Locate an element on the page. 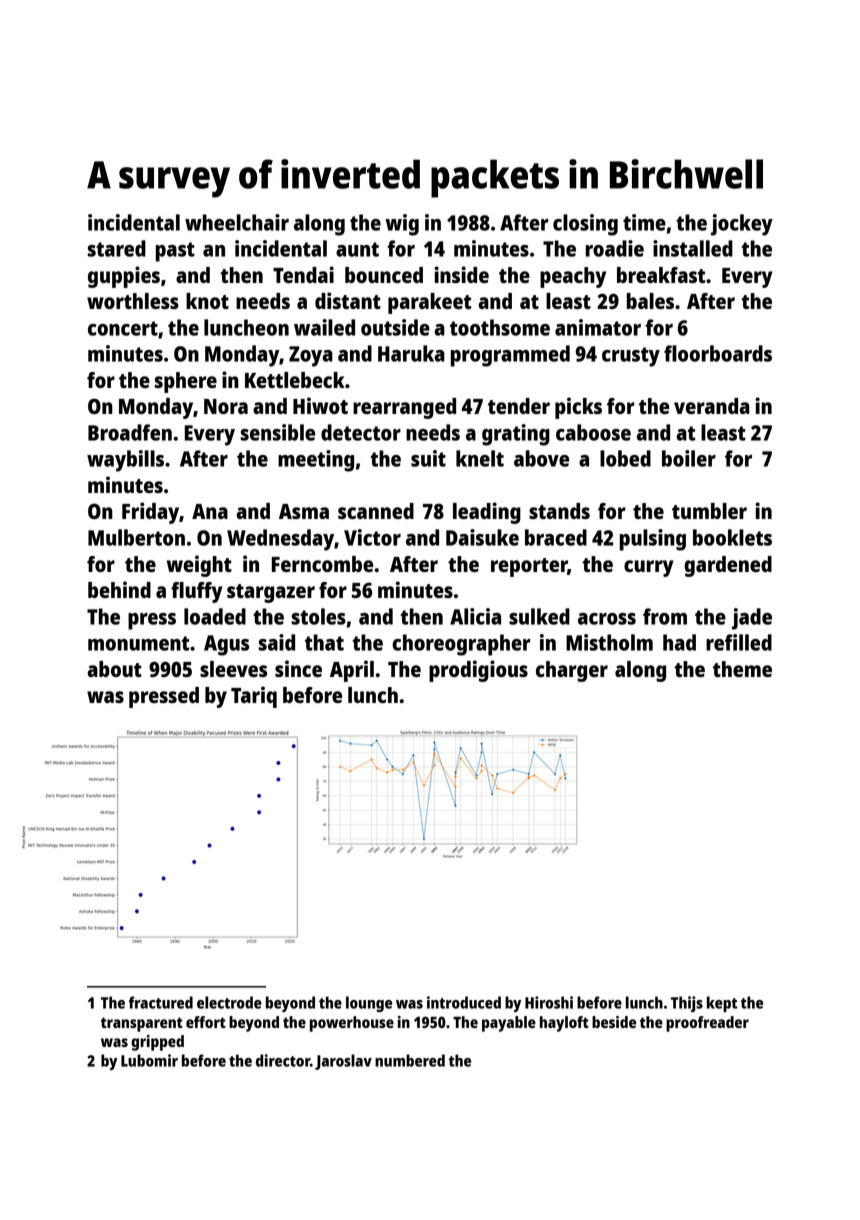 This page has width=860, height=1220. sensible is located at coordinates (278, 432).
